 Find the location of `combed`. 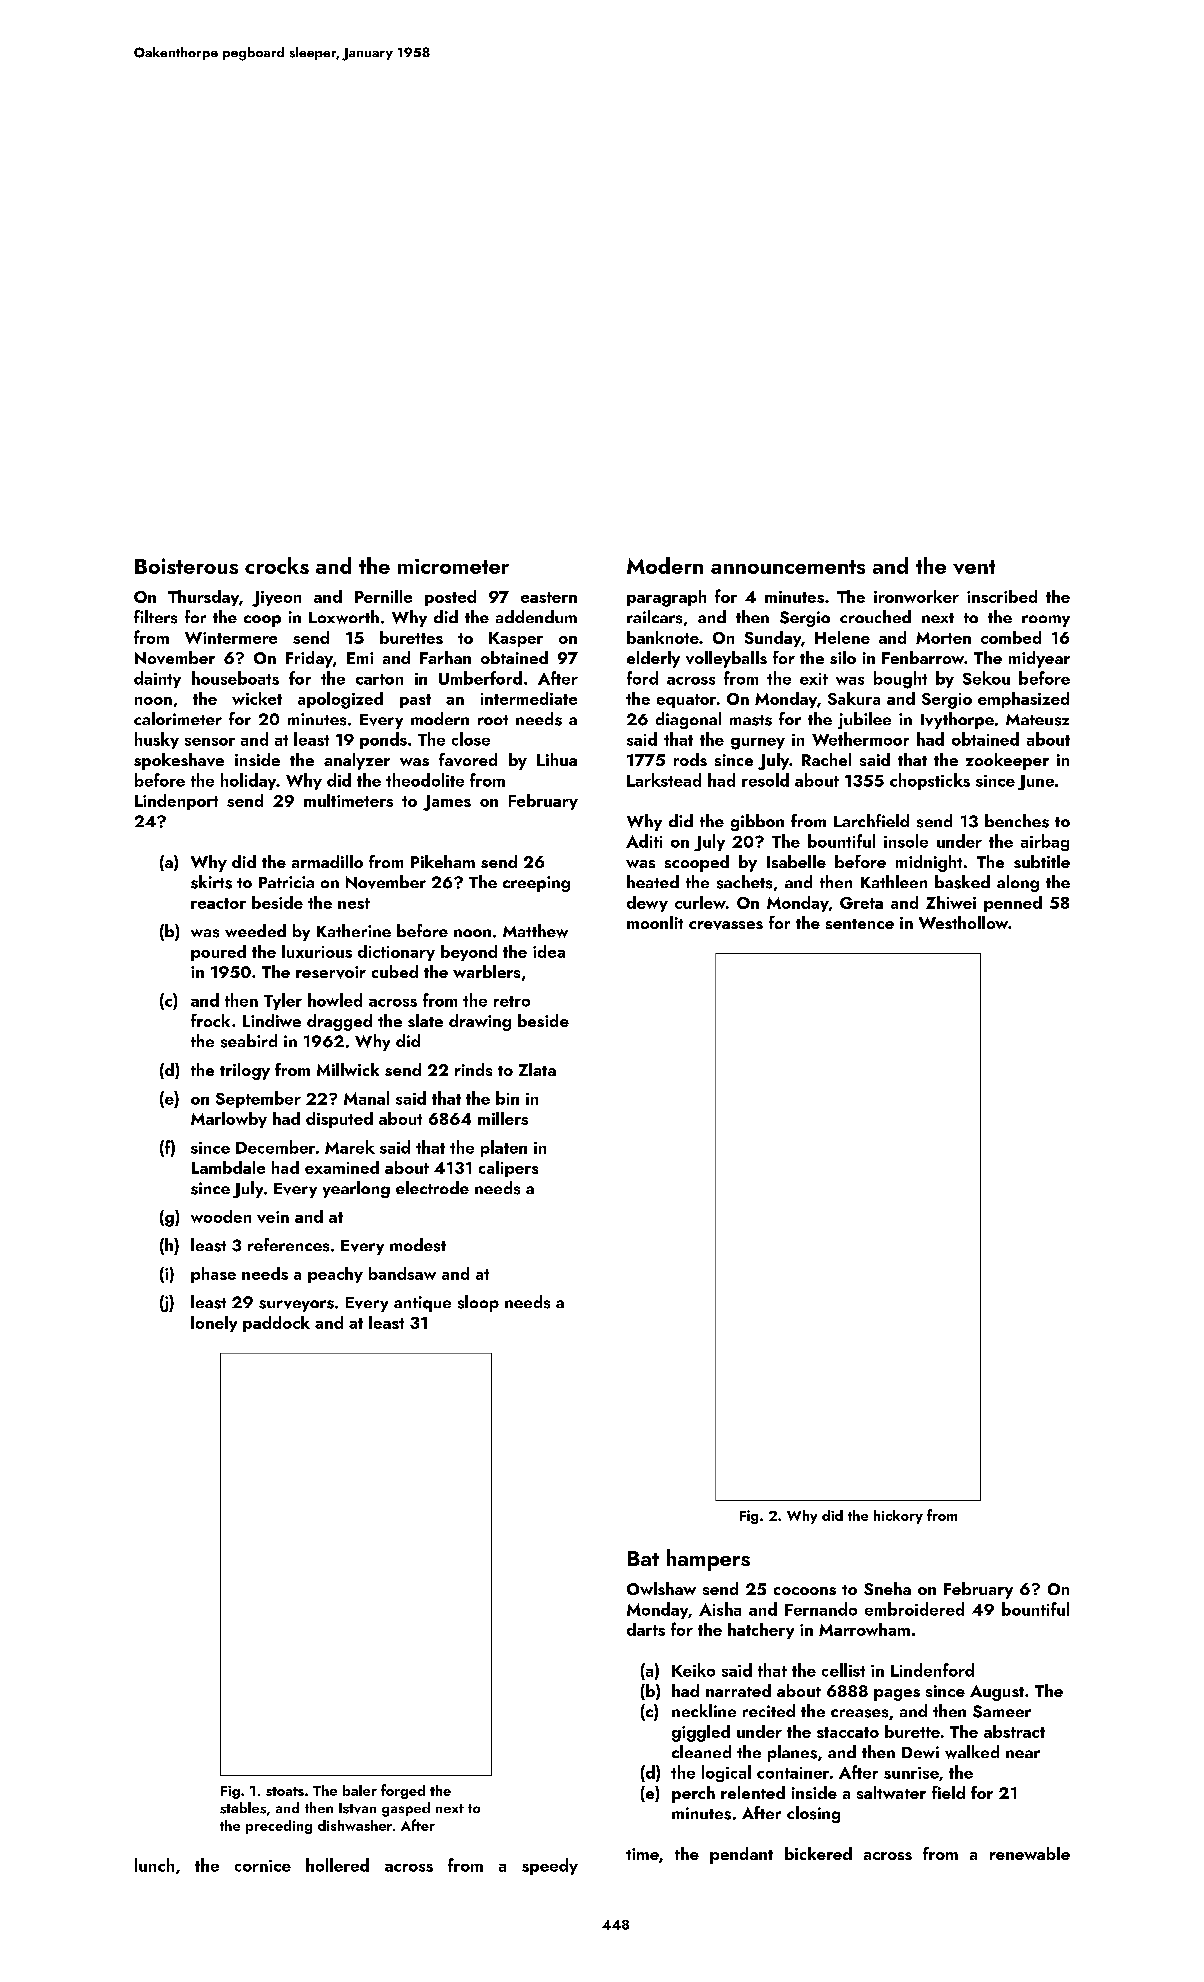

combed is located at coordinates (1011, 637).
